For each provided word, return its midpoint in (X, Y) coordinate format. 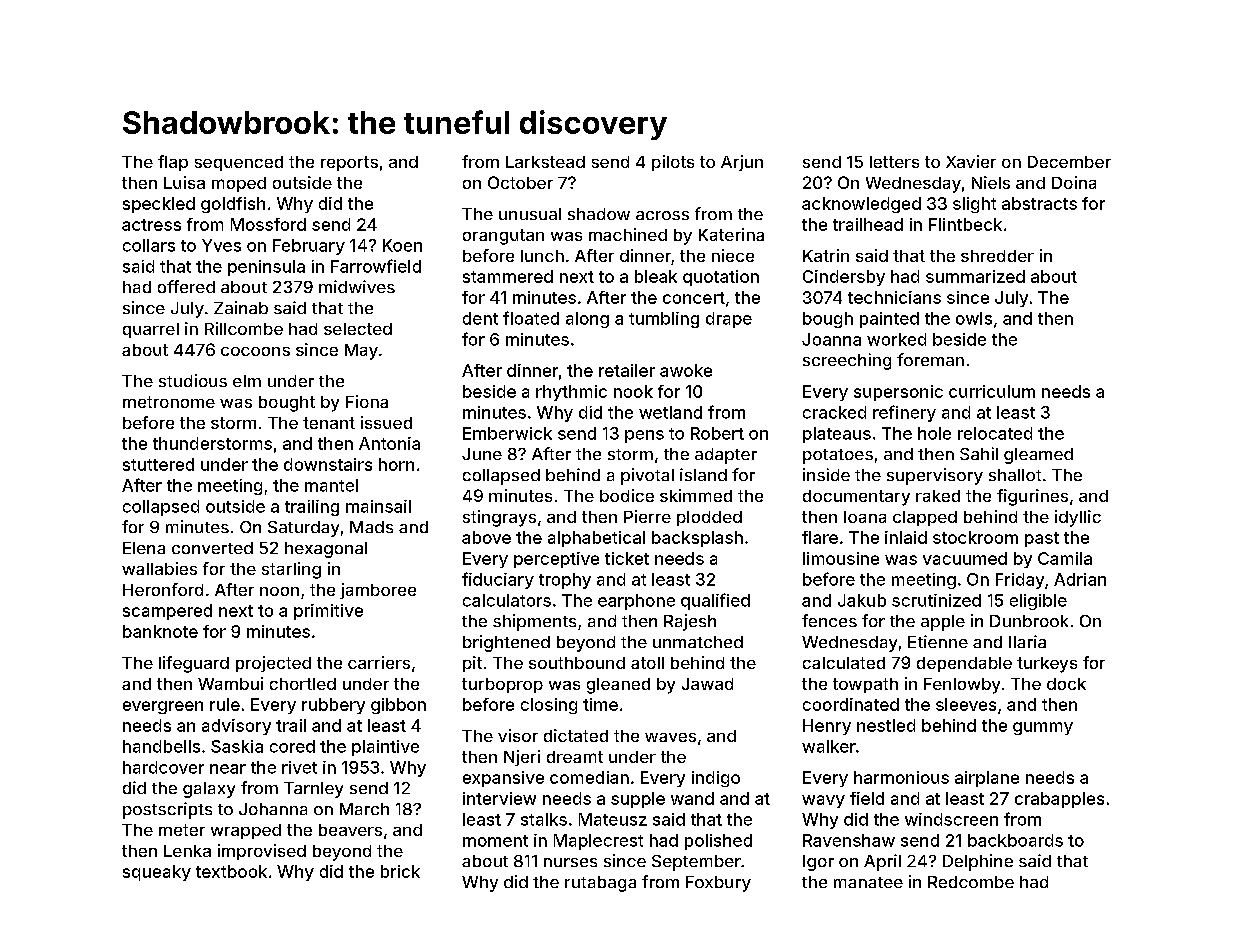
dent (480, 318)
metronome (169, 402)
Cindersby (844, 278)
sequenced (239, 163)
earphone (636, 602)
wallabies (159, 568)
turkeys (1047, 665)
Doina (1074, 182)
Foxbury (718, 884)
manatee (868, 882)
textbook (231, 871)
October (520, 182)
